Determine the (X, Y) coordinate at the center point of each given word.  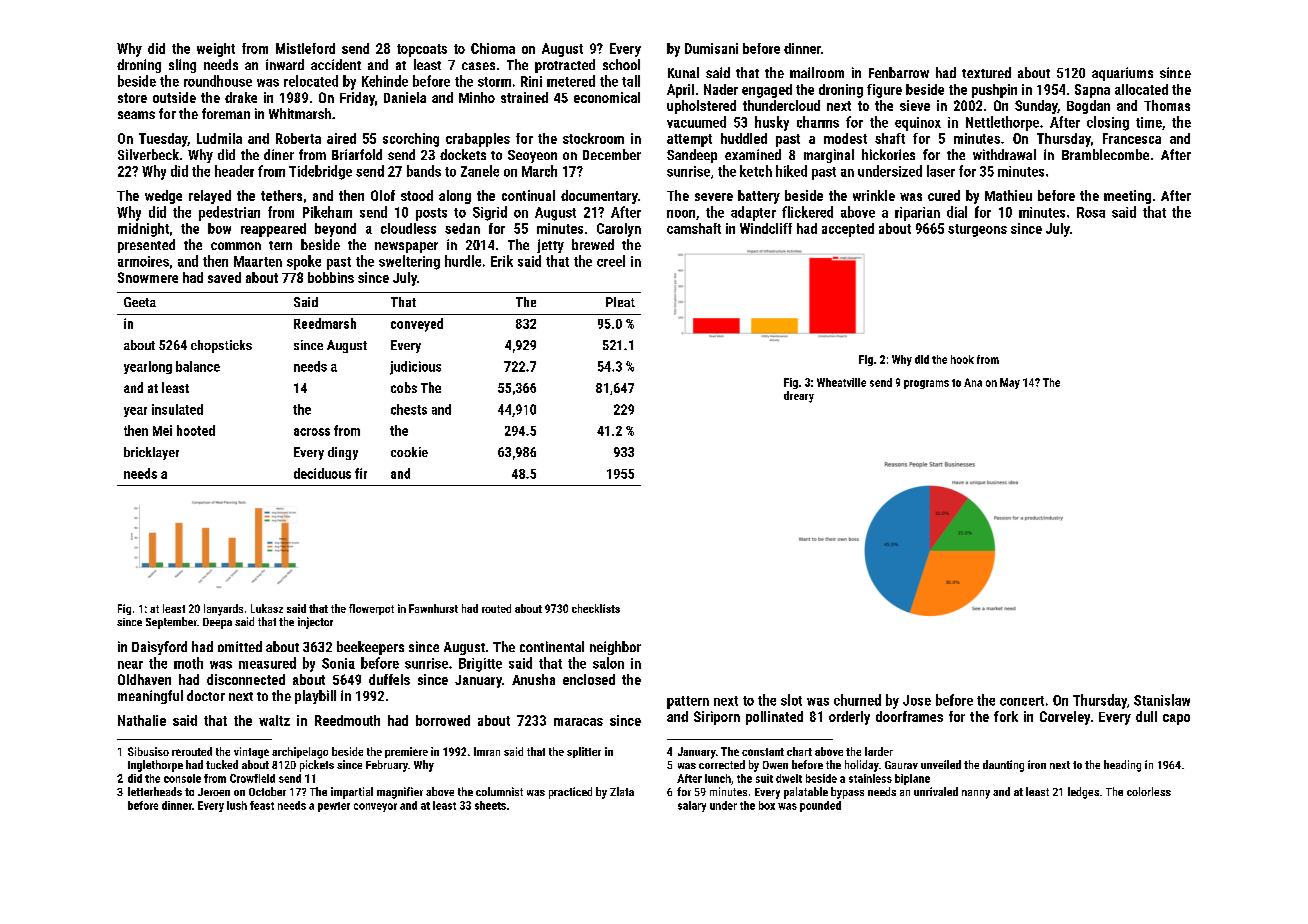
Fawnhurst (433, 608)
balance (198, 366)
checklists (596, 608)
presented (146, 246)
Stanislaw (1162, 700)
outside (174, 97)
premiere (406, 752)
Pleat (620, 302)
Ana (973, 382)
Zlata (622, 791)
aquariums (1122, 74)
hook (962, 359)
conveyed (417, 325)
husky (772, 123)
